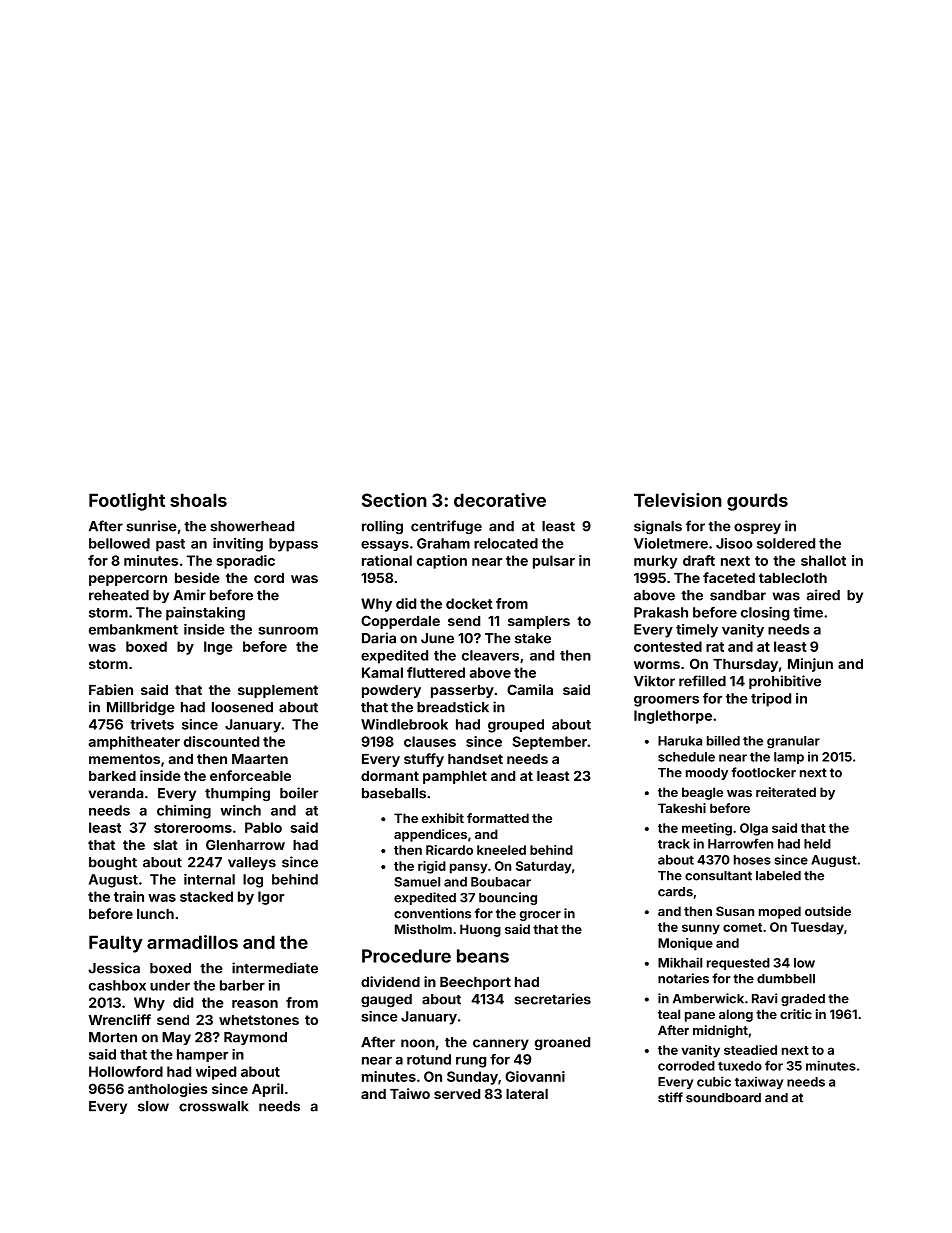 The width and height of the screenshot is (952, 1233). What do you see at coordinates (126, 1071) in the screenshot?
I see `Hollowford` at bounding box center [126, 1071].
